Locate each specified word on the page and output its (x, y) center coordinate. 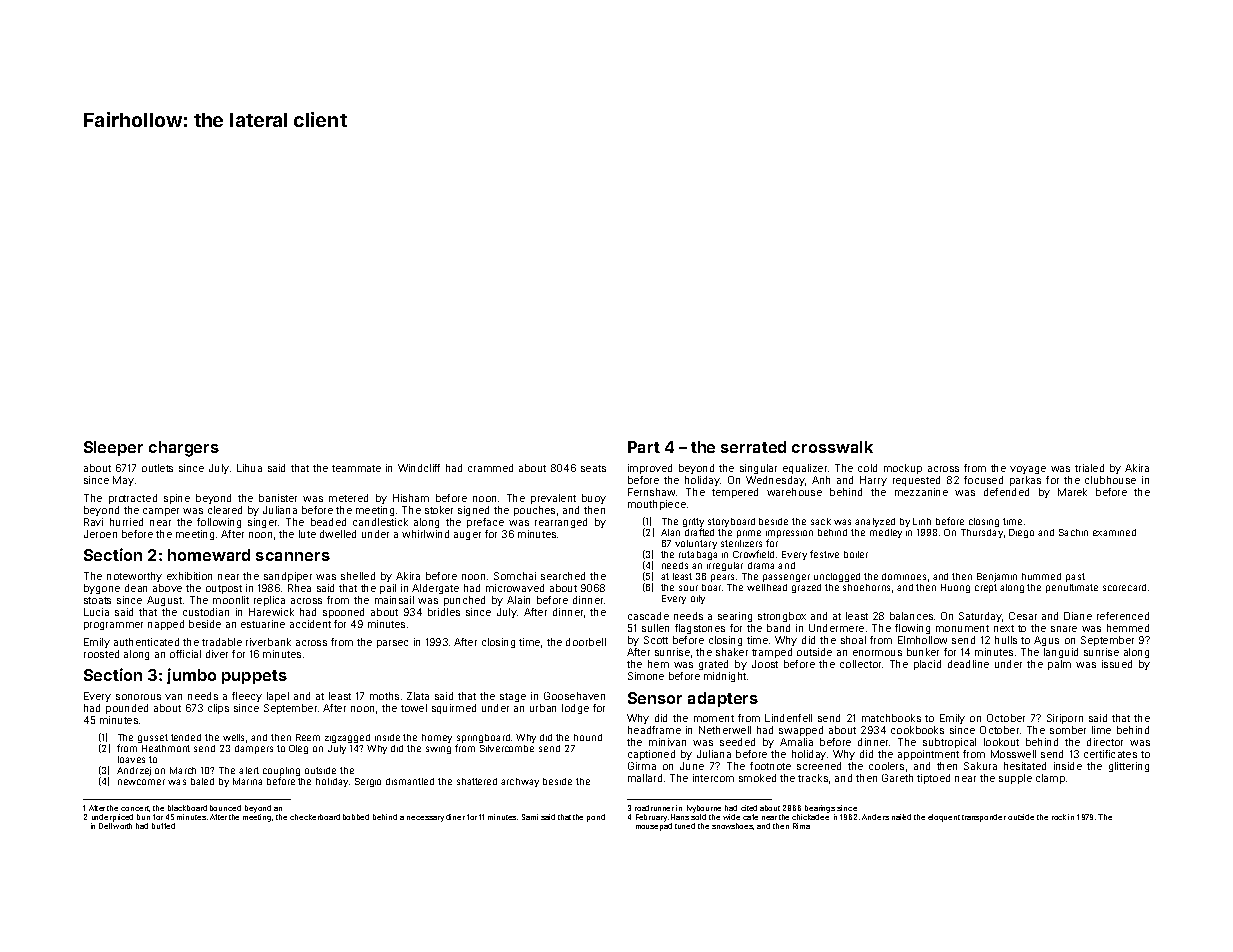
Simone (646, 676)
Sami (530, 817)
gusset (153, 738)
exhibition (189, 576)
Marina (247, 781)
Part (644, 447)
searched (563, 576)
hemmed (1128, 628)
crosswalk (832, 447)
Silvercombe (507, 748)
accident (310, 624)
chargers (184, 449)
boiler (856, 554)
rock (1059, 817)
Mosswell (1013, 754)
